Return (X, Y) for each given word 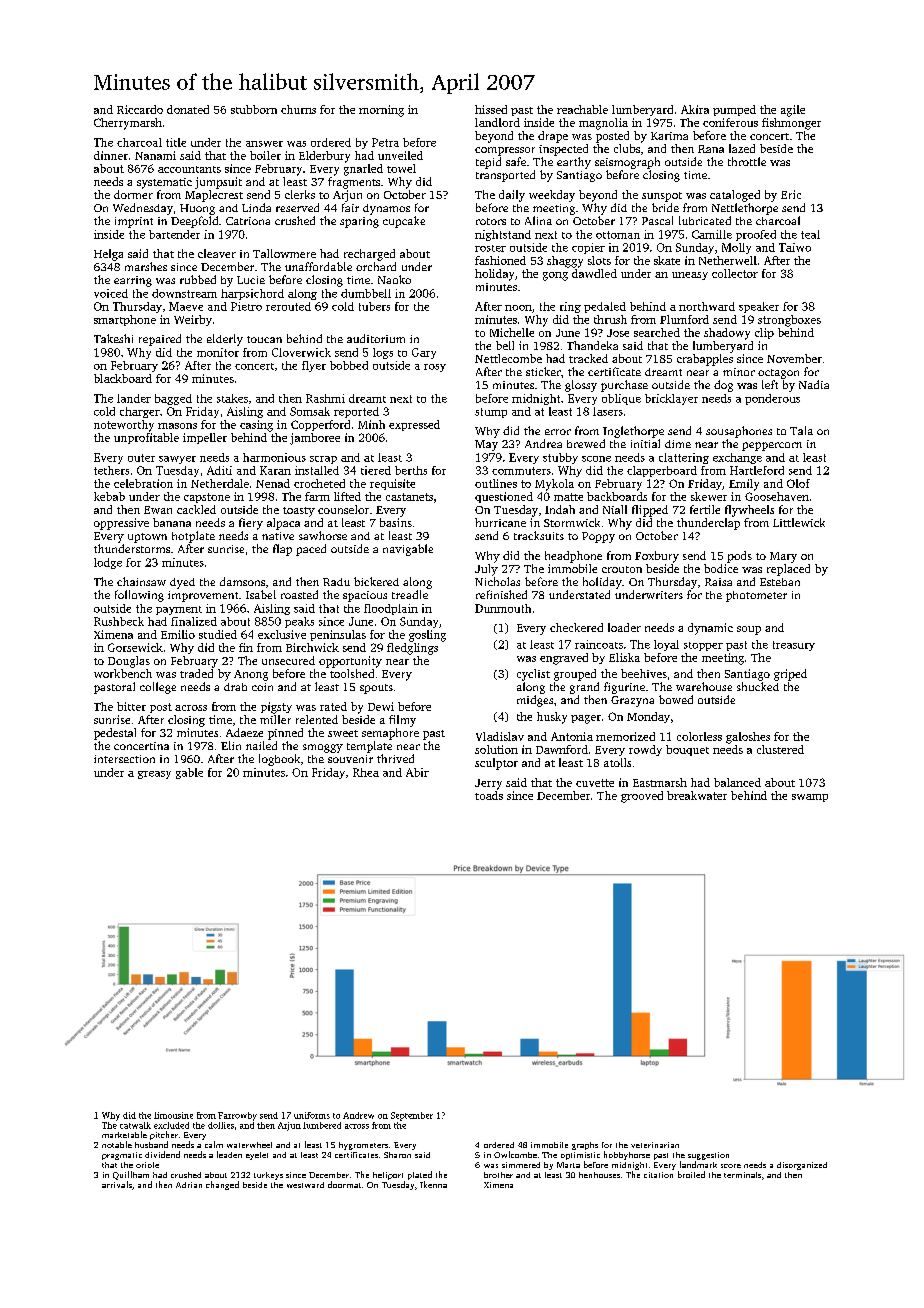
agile (793, 111)
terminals (742, 1175)
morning (381, 111)
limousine (173, 1115)
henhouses (599, 1175)
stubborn (254, 109)
